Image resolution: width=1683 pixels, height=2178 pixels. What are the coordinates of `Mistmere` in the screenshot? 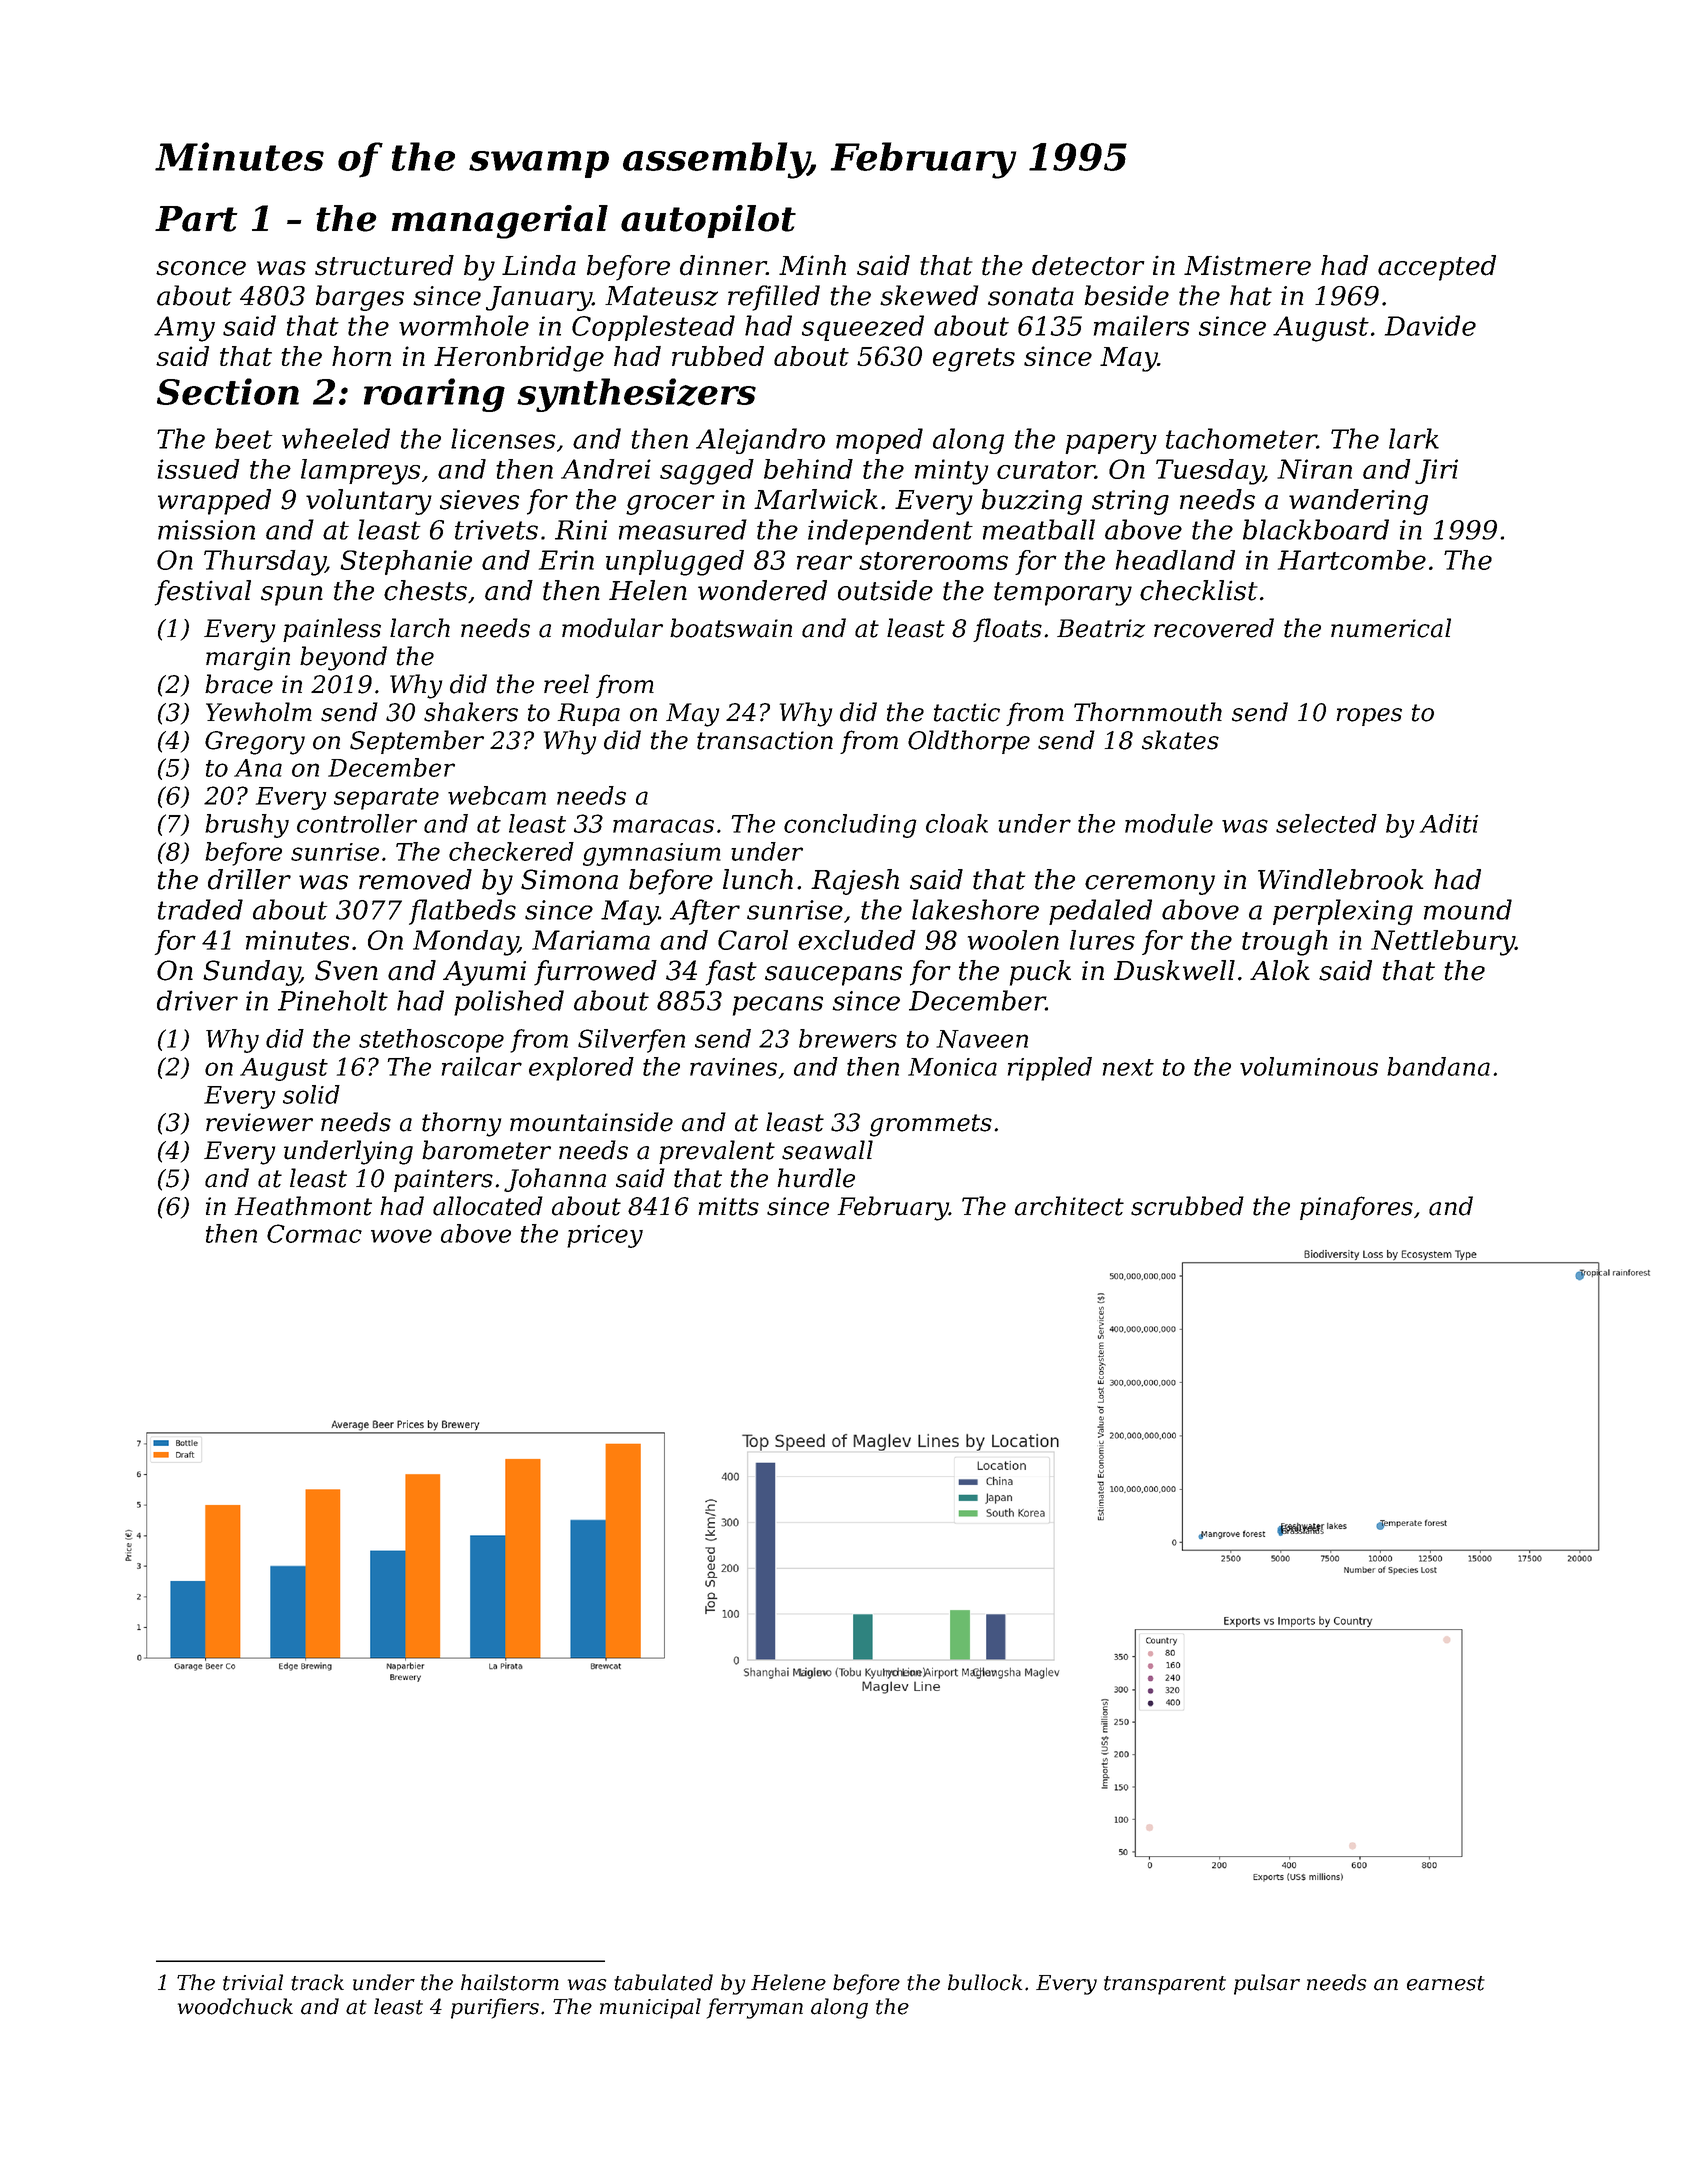 It's located at (1247, 265).
